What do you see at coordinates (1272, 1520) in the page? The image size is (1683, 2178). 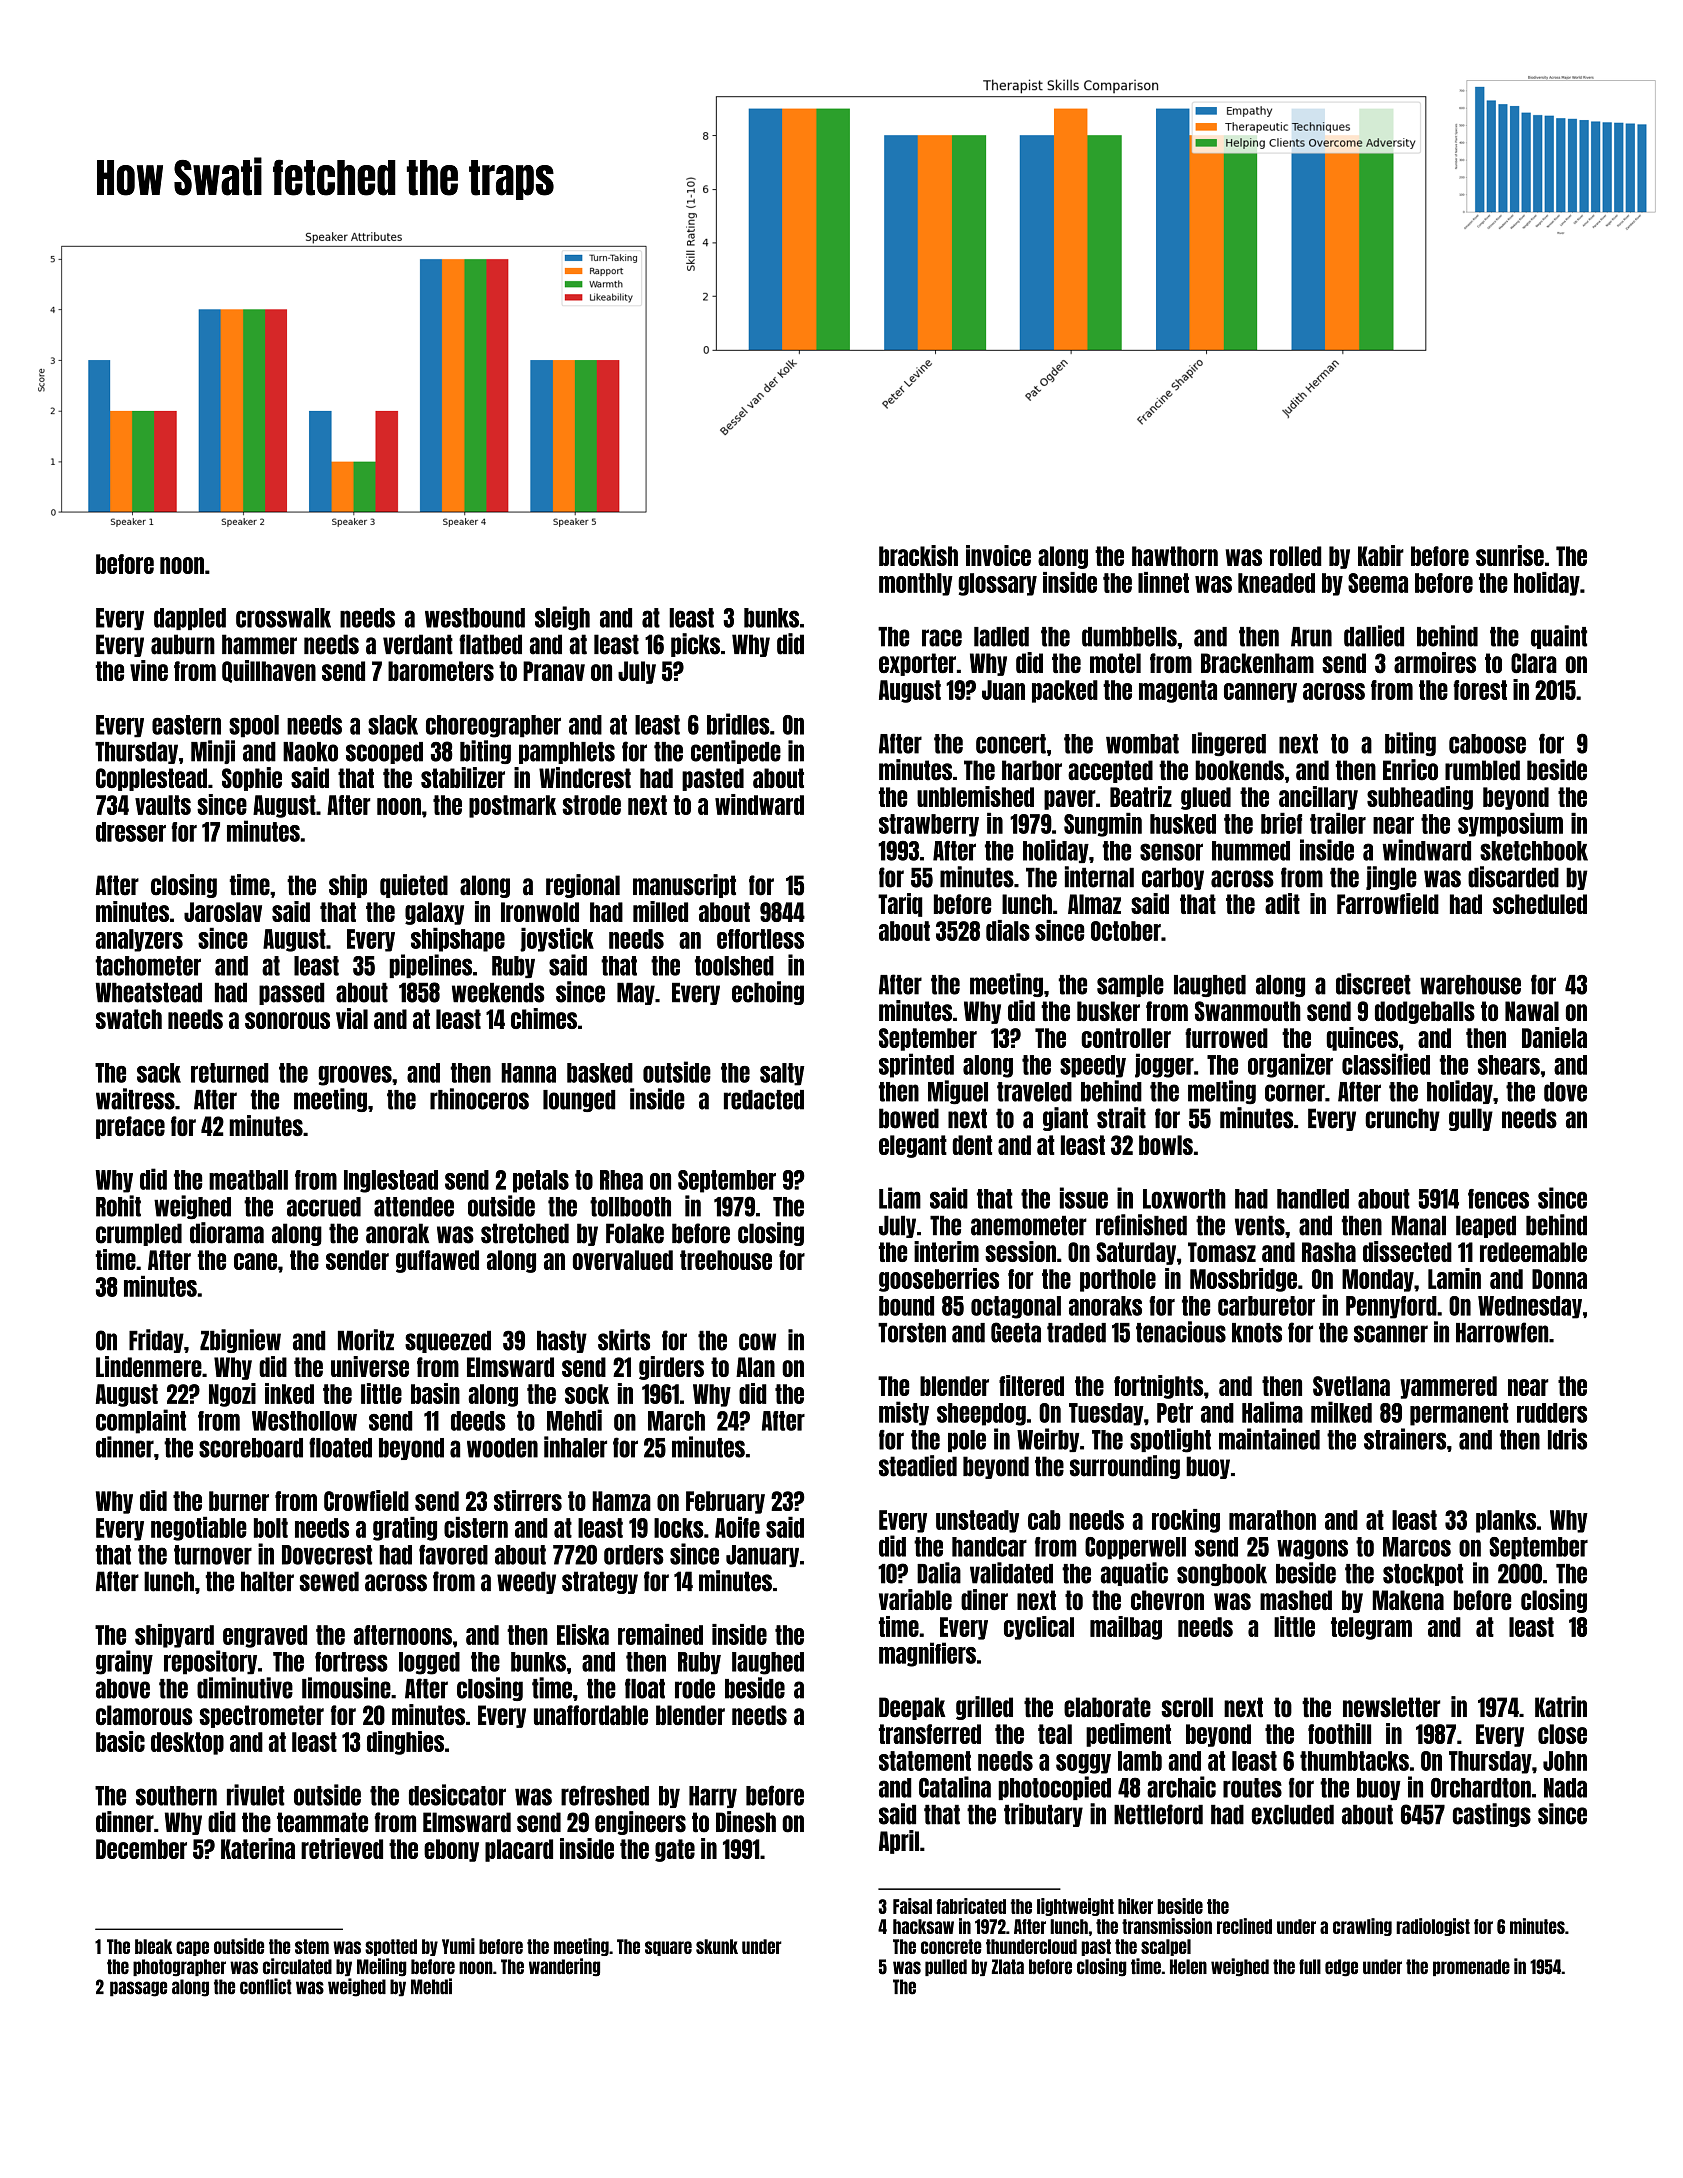 I see `marathon` at bounding box center [1272, 1520].
